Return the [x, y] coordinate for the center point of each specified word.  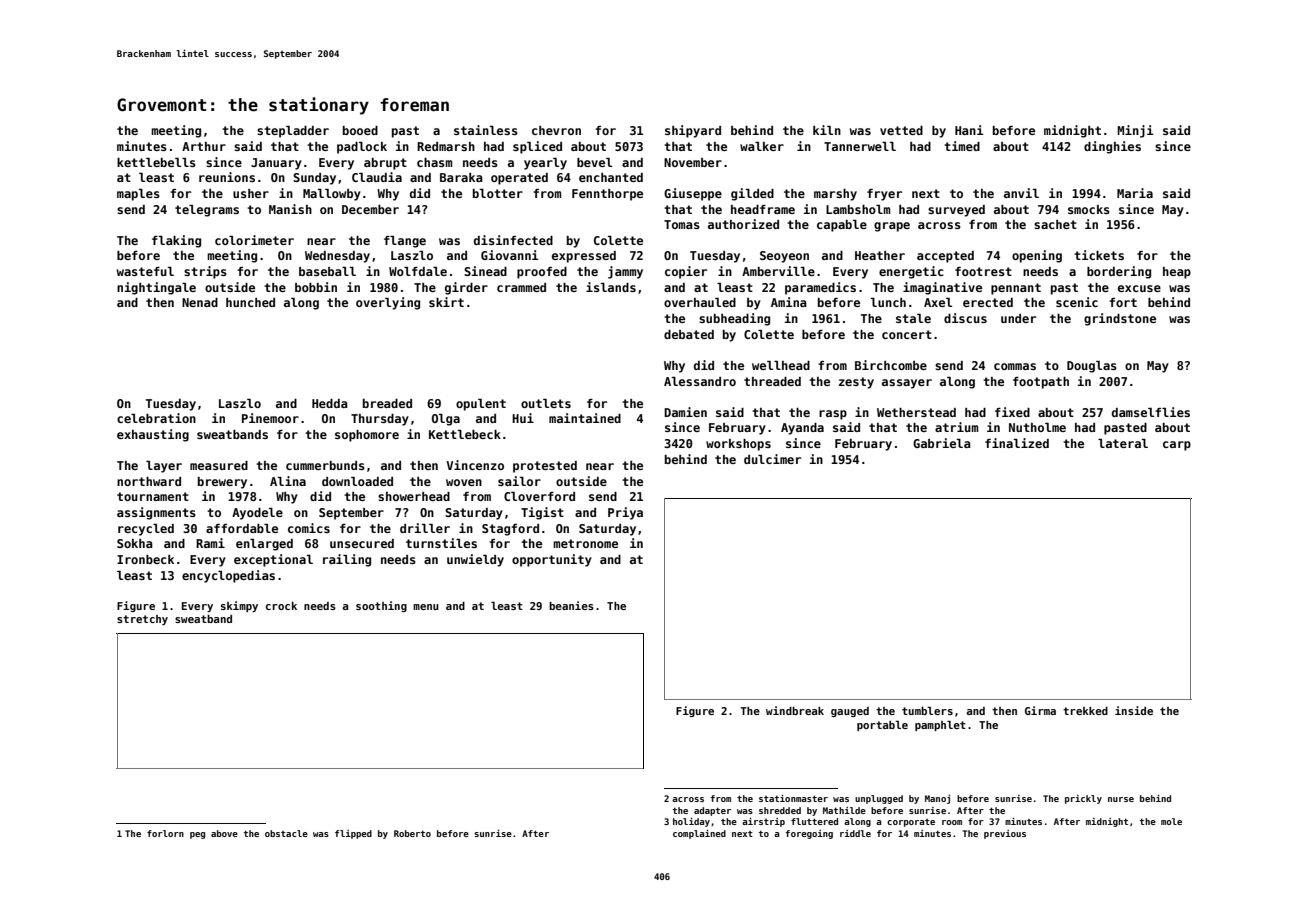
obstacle [286, 833]
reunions [227, 177]
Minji [1135, 131]
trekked [1085, 711]
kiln [827, 130]
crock [281, 606]
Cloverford [539, 496]
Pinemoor [270, 418]
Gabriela [942, 443]
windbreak [795, 710]
